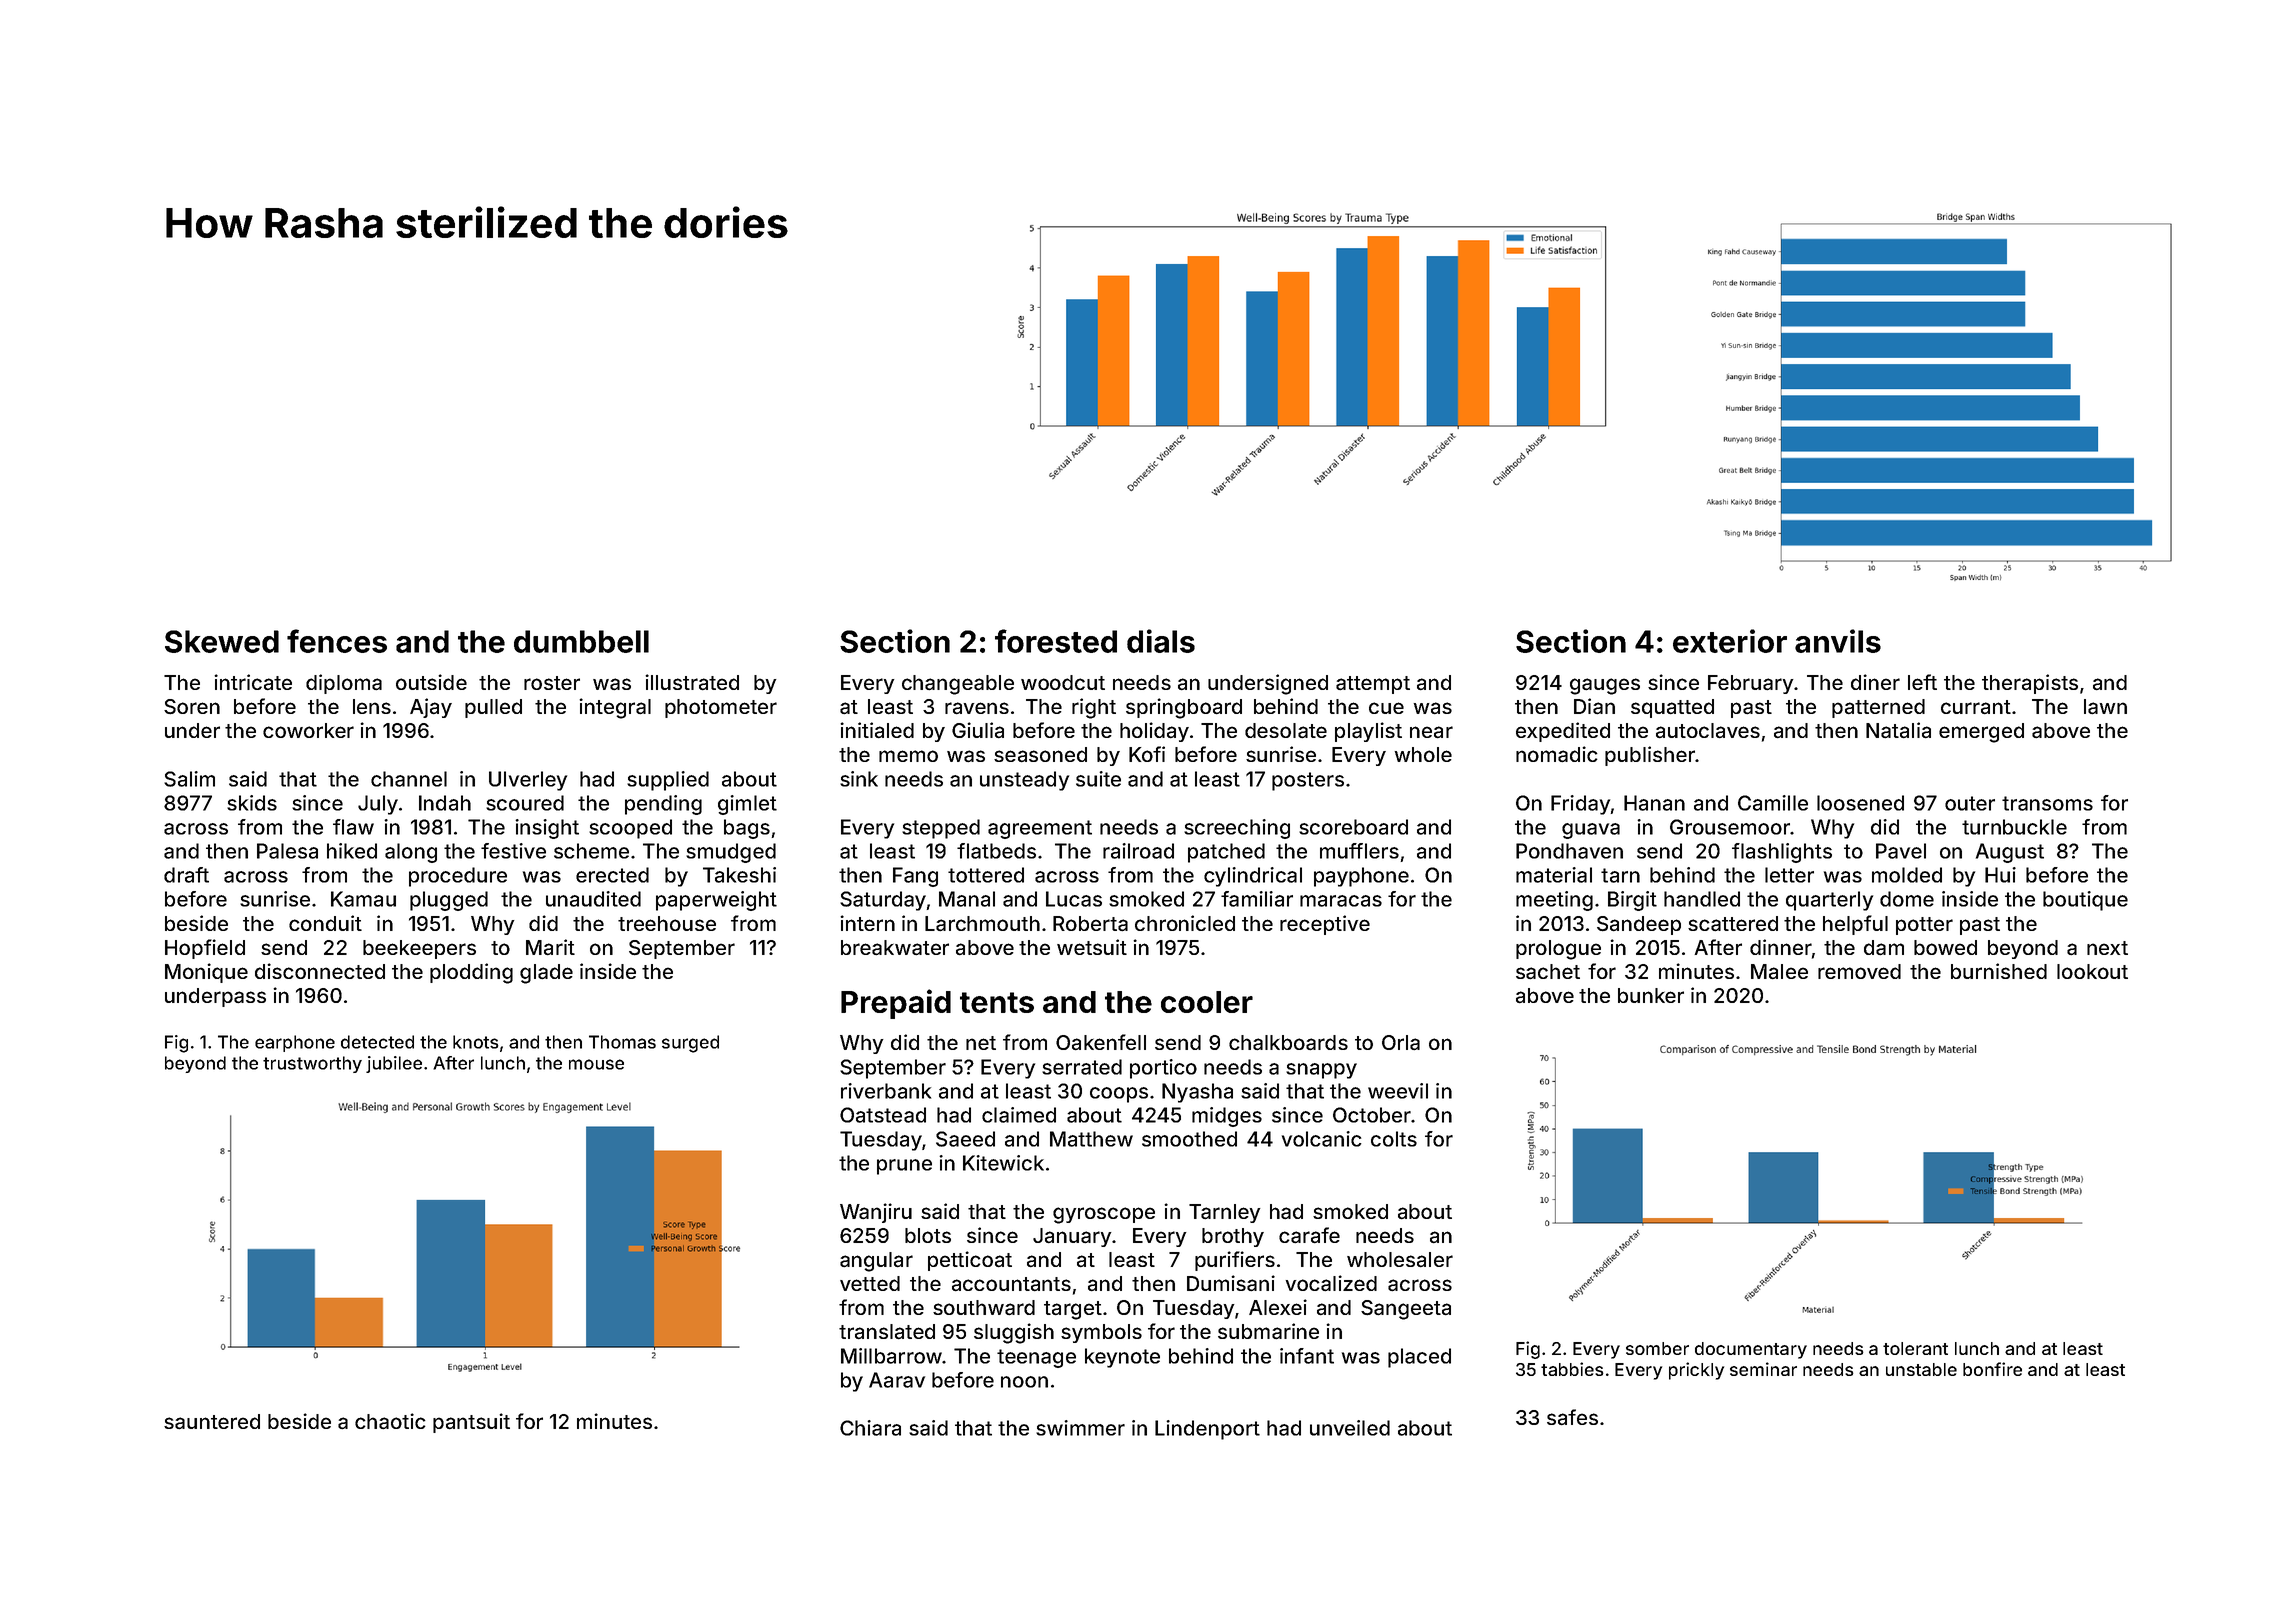 The height and width of the image is (1620, 2292). Describe the element at coordinates (1309, 1235) in the image. I see `carafe` at that location.
